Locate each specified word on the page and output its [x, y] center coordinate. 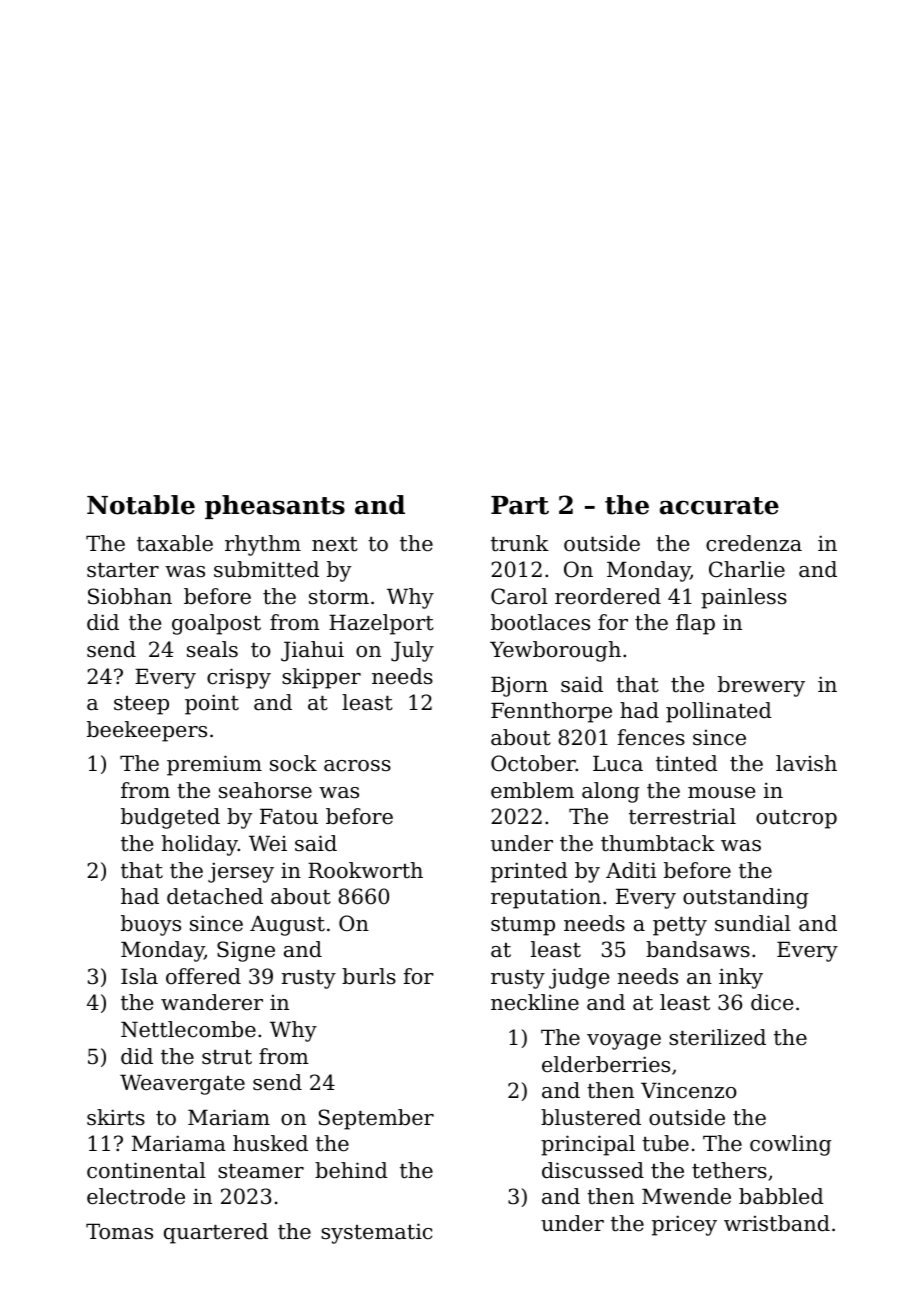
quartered [216, 1233]
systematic [376, 1233]
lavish [806, 763]
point [212, 704]
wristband [777, 1223]
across [357, 766]
